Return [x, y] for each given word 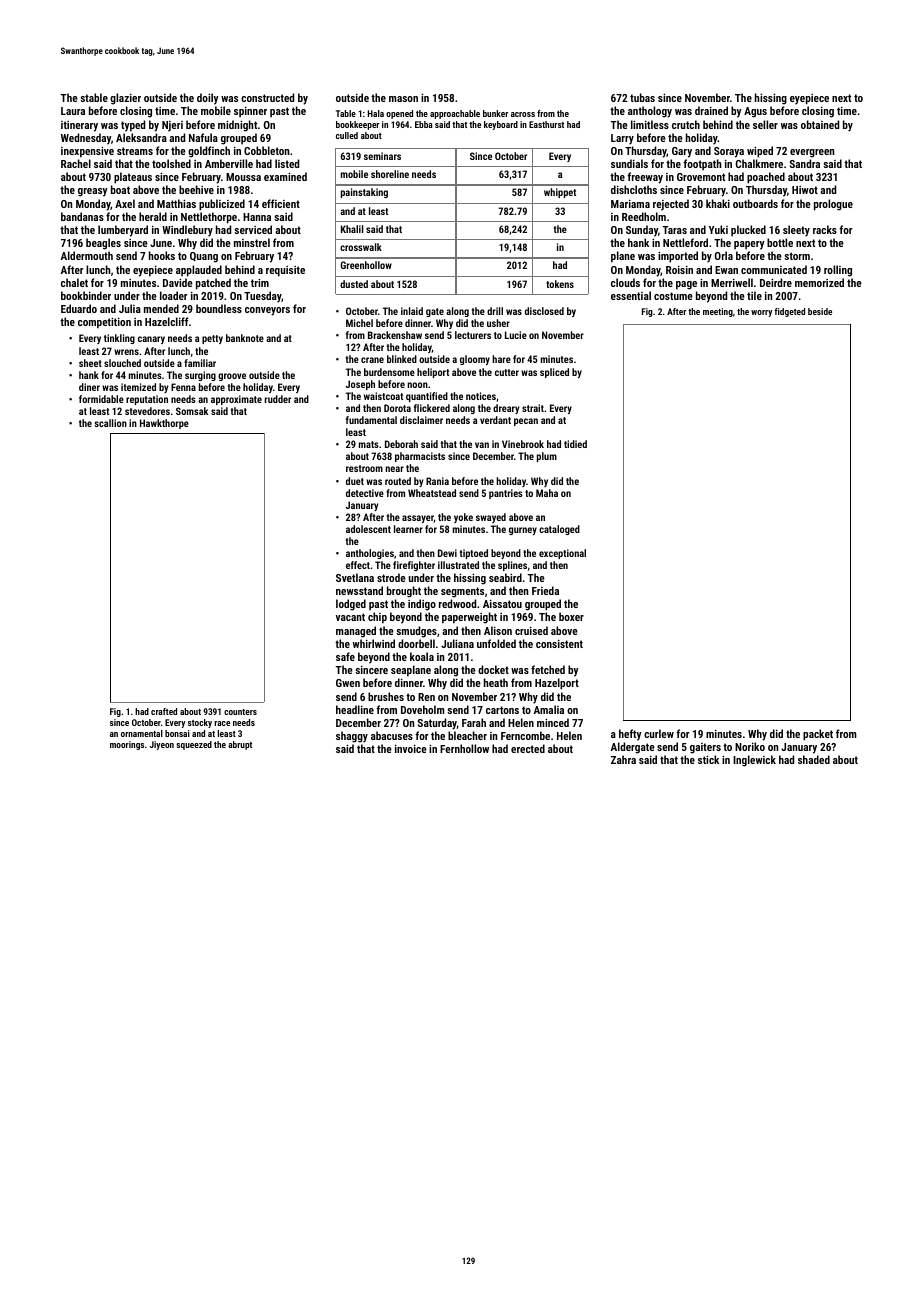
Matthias [176, 203]
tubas [642, 97]
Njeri [172, 126]
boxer [571, 616]
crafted [164, 711]
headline [355, 709]
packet [818, 735]
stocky [200, 723]
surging [200, 376]
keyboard [501, 125]
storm [797, 256]
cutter [507, 372]
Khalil [352, 229]
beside [820, 311]
